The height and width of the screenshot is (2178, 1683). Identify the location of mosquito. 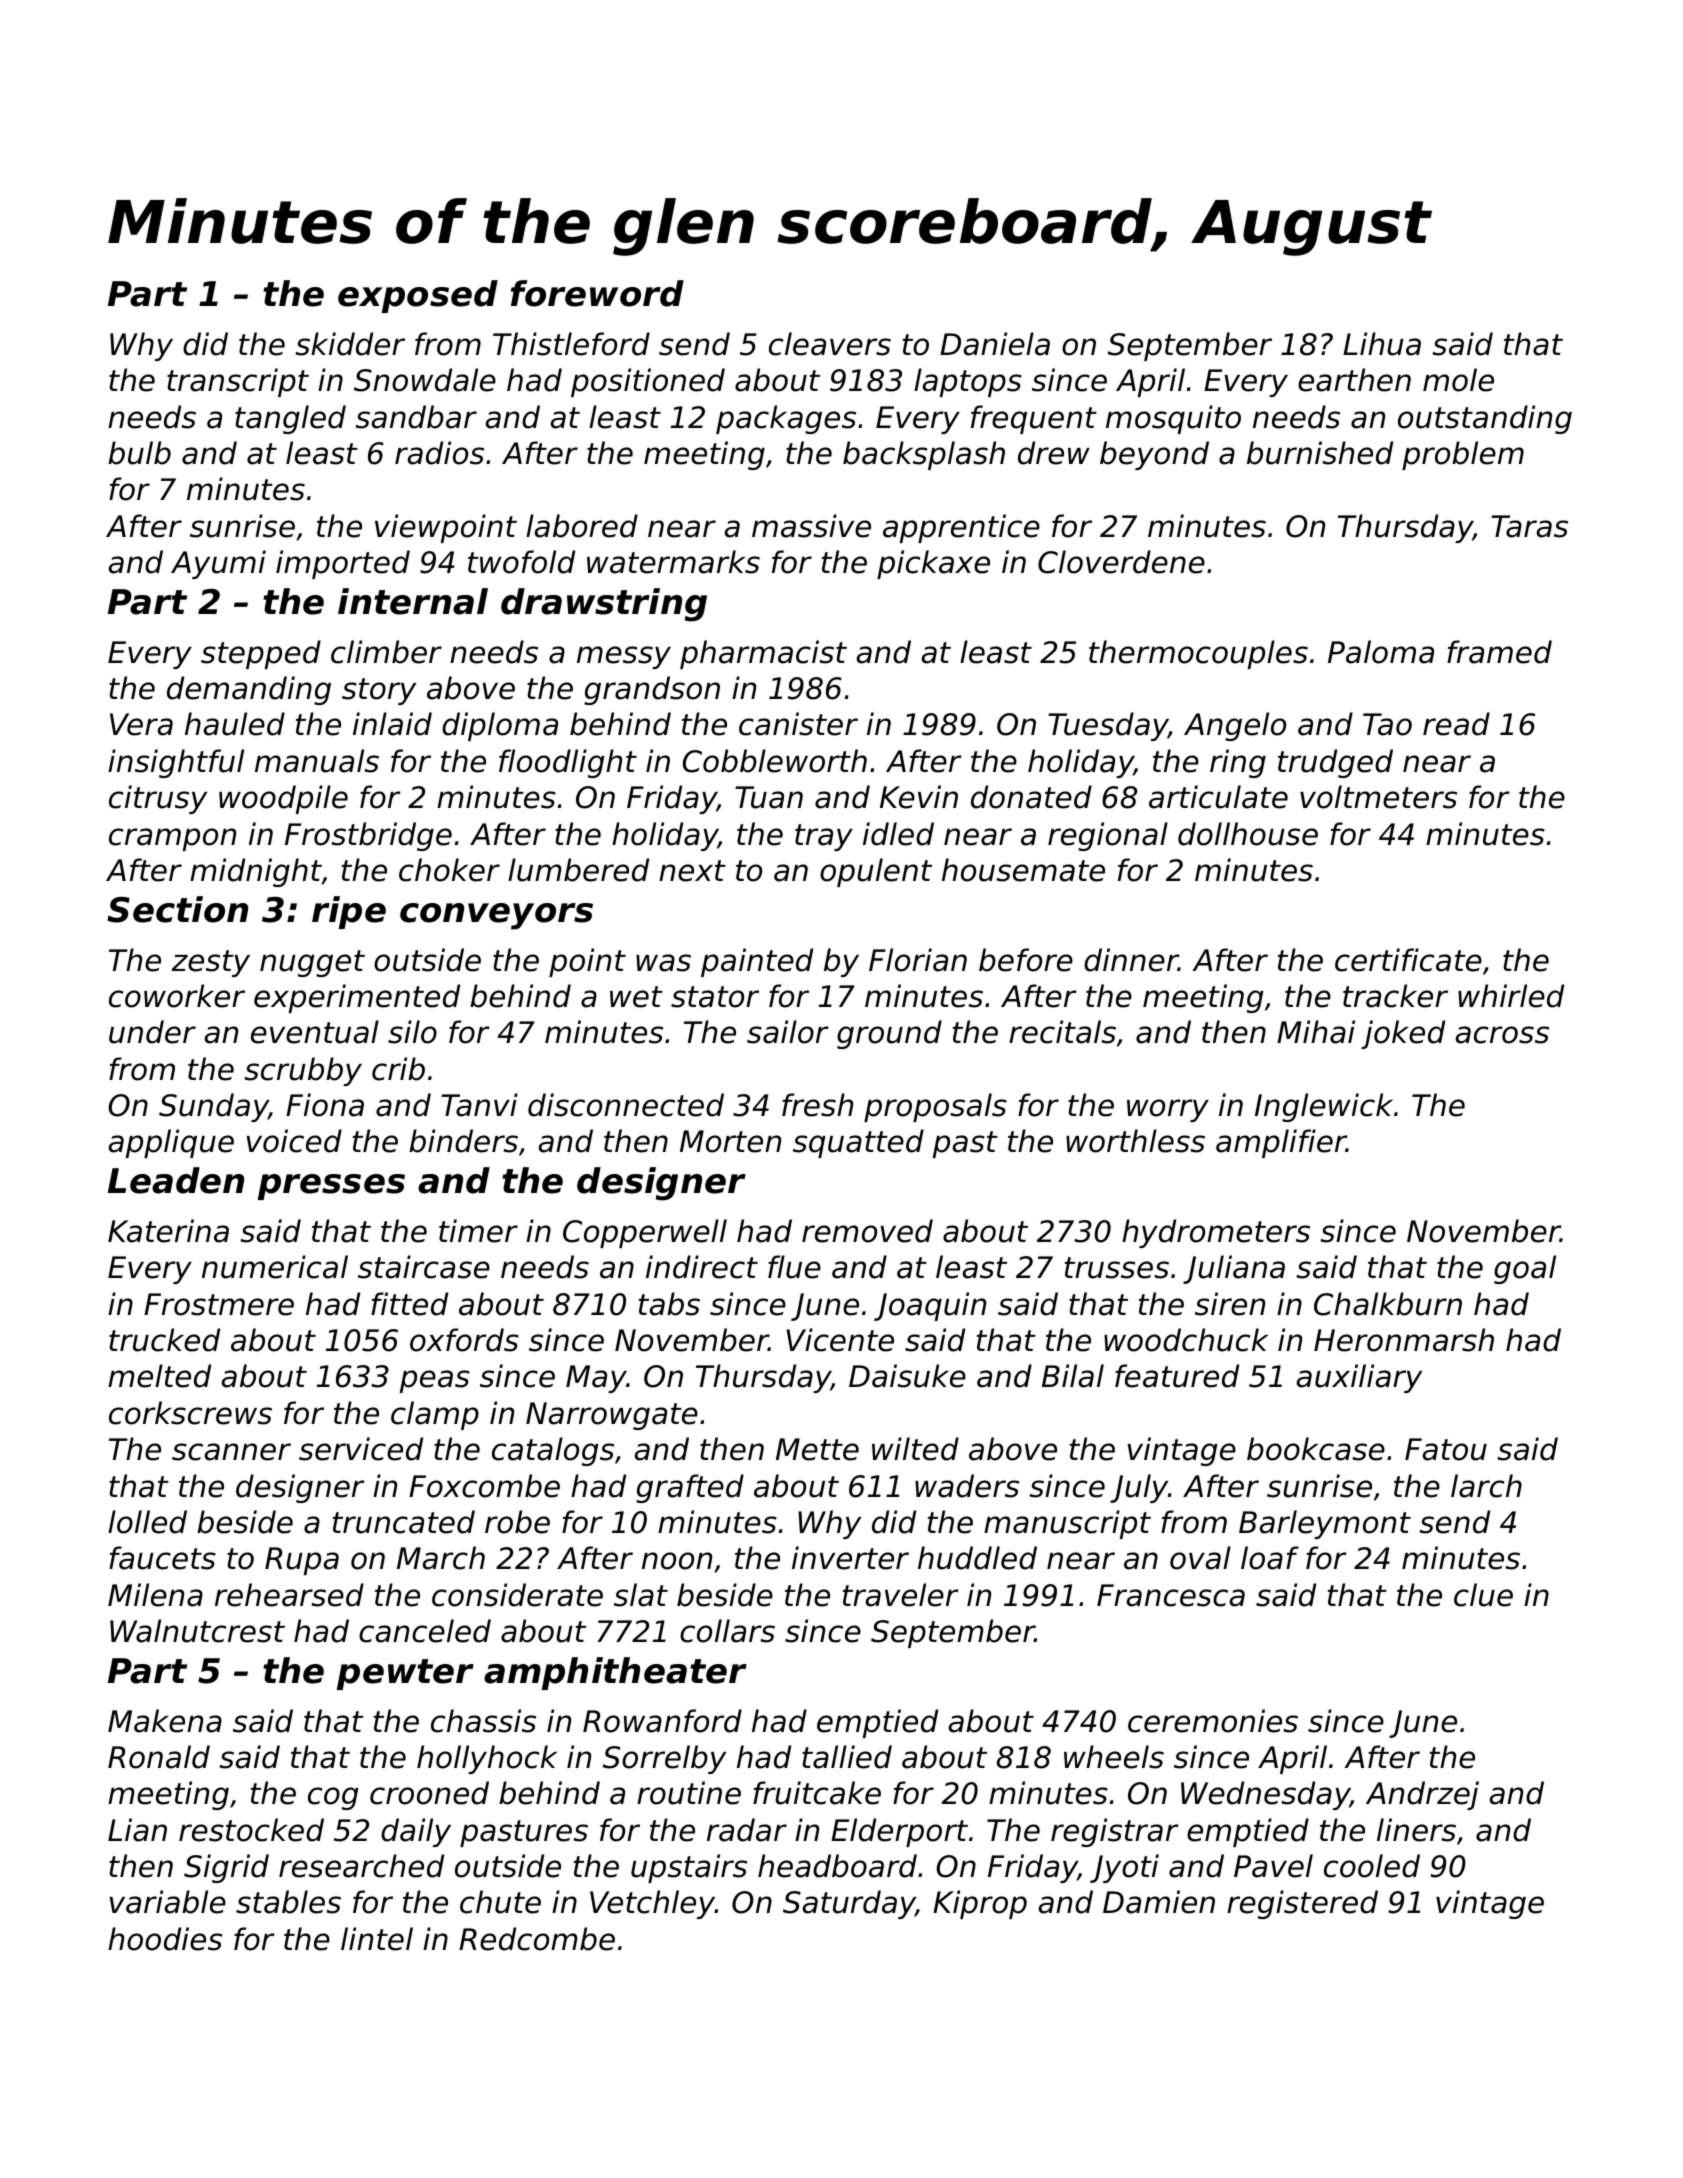
(1173, 419).
